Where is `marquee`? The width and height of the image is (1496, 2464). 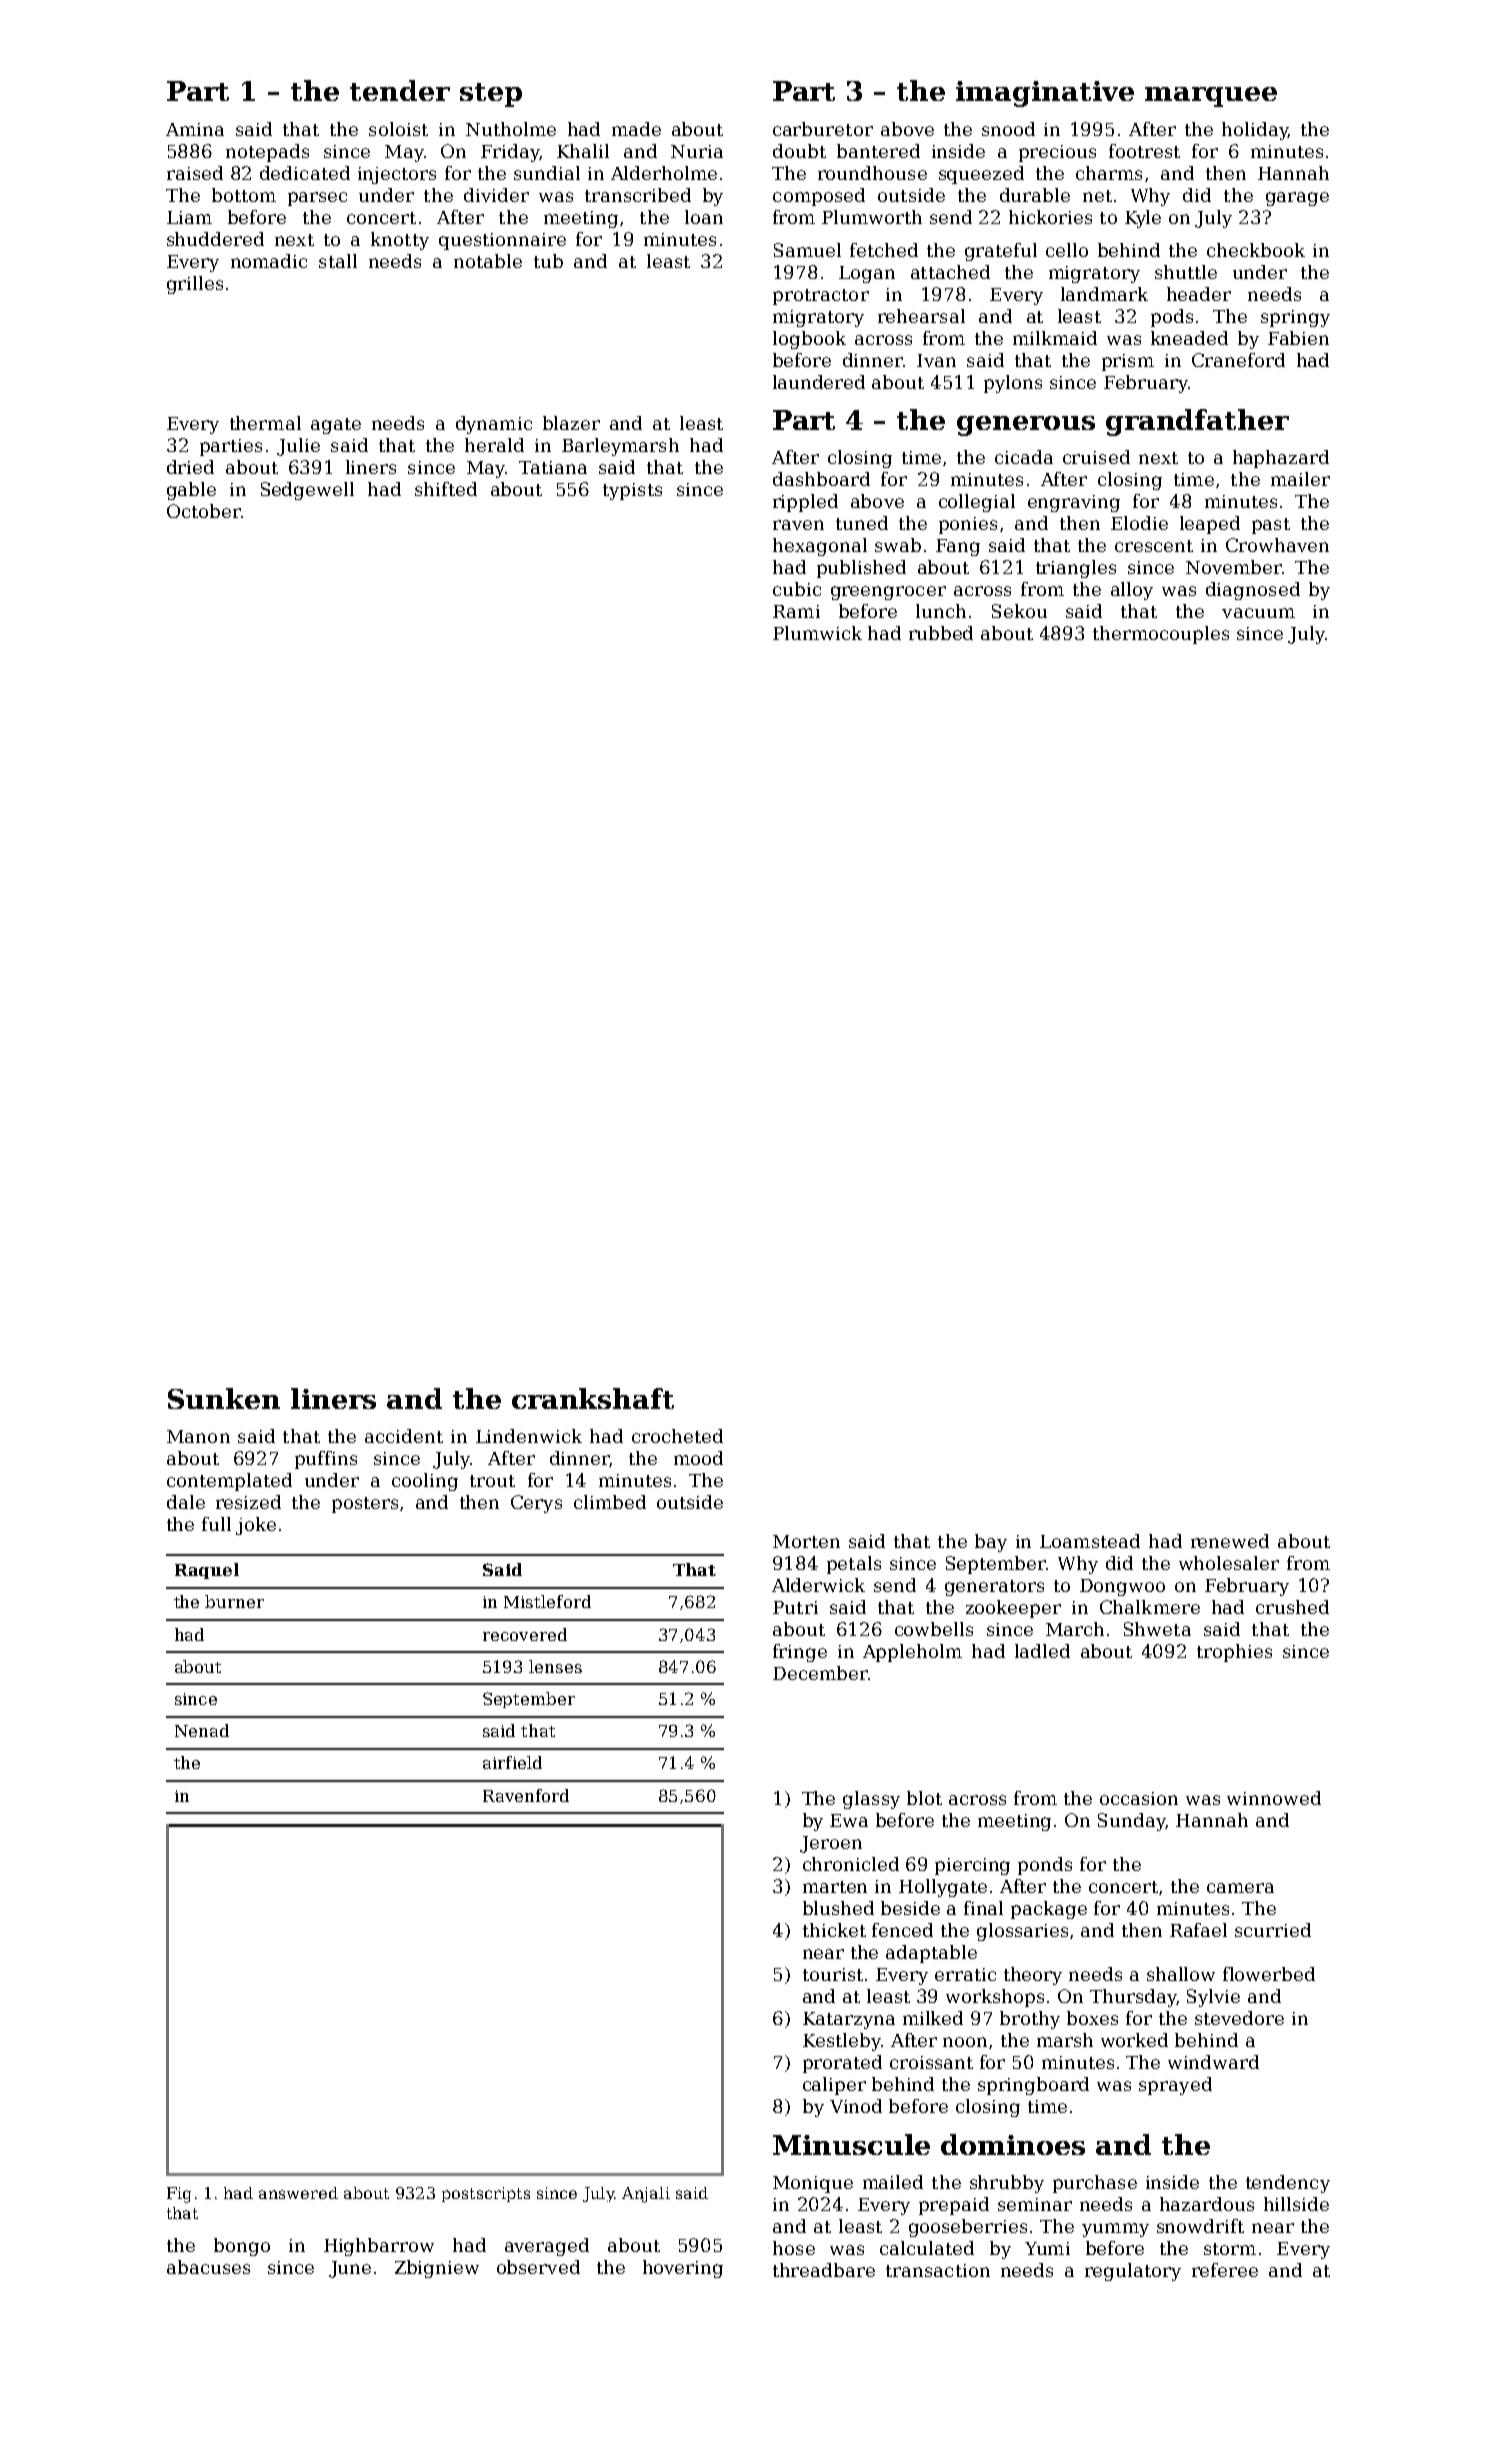 marquee is located at coordinates (1211, 97).
